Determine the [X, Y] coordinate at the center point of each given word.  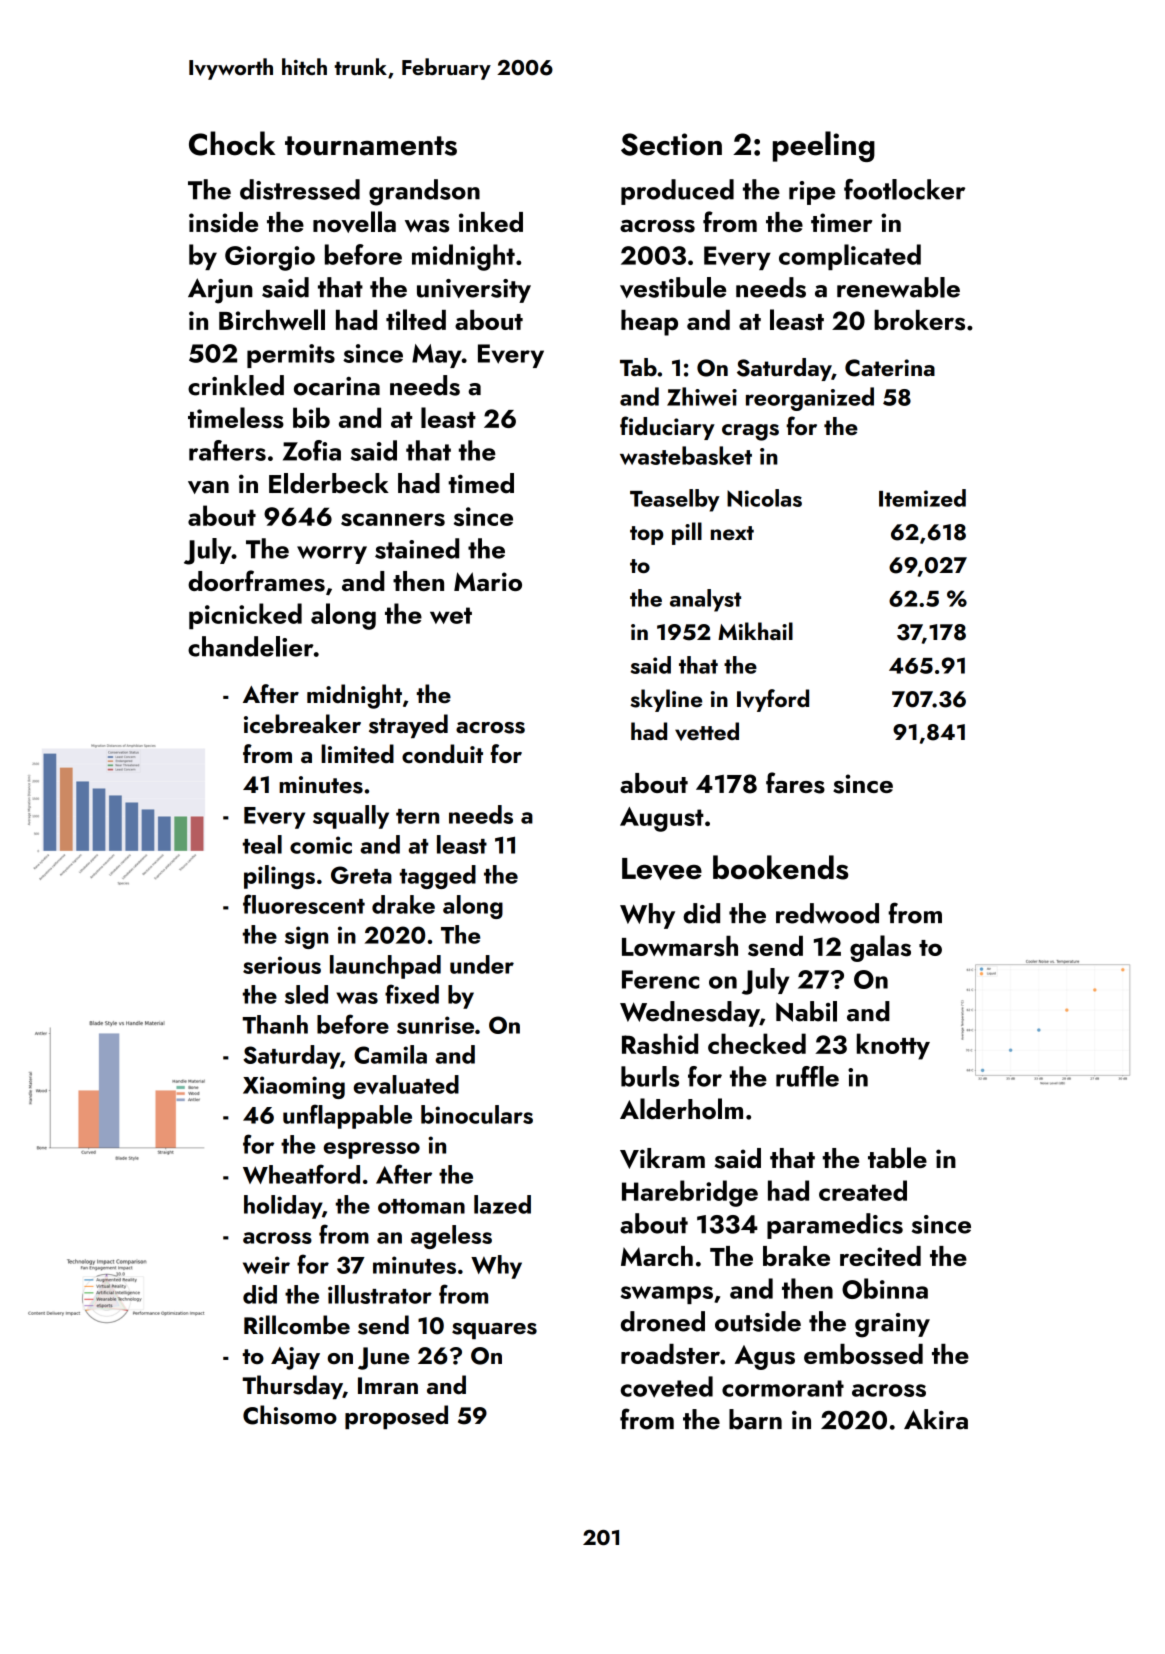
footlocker [904, 189]
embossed [863, 1354]
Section [671, 144]
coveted [667, 1387]
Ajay [295, 1358]
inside [223, 222]
